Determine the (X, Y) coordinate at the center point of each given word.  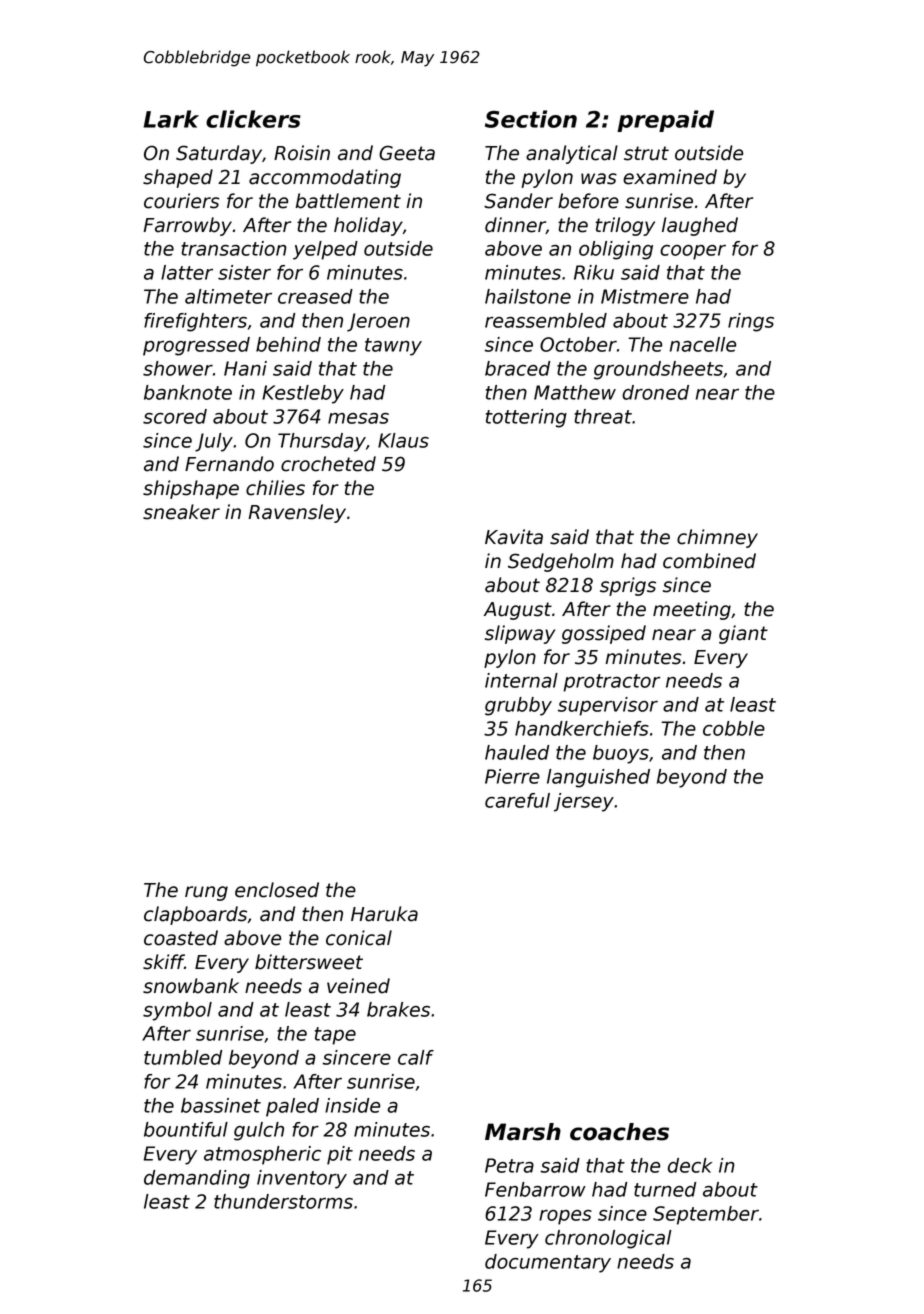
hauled (517, 752)
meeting (692, 610)
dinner (515, 225)
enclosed (277, 890)
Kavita (514, 537)
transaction (234, 248)
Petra (509, 1165)
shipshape (191, 489)
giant (743, 634)
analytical (572, 154)
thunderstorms (283, 1201)
